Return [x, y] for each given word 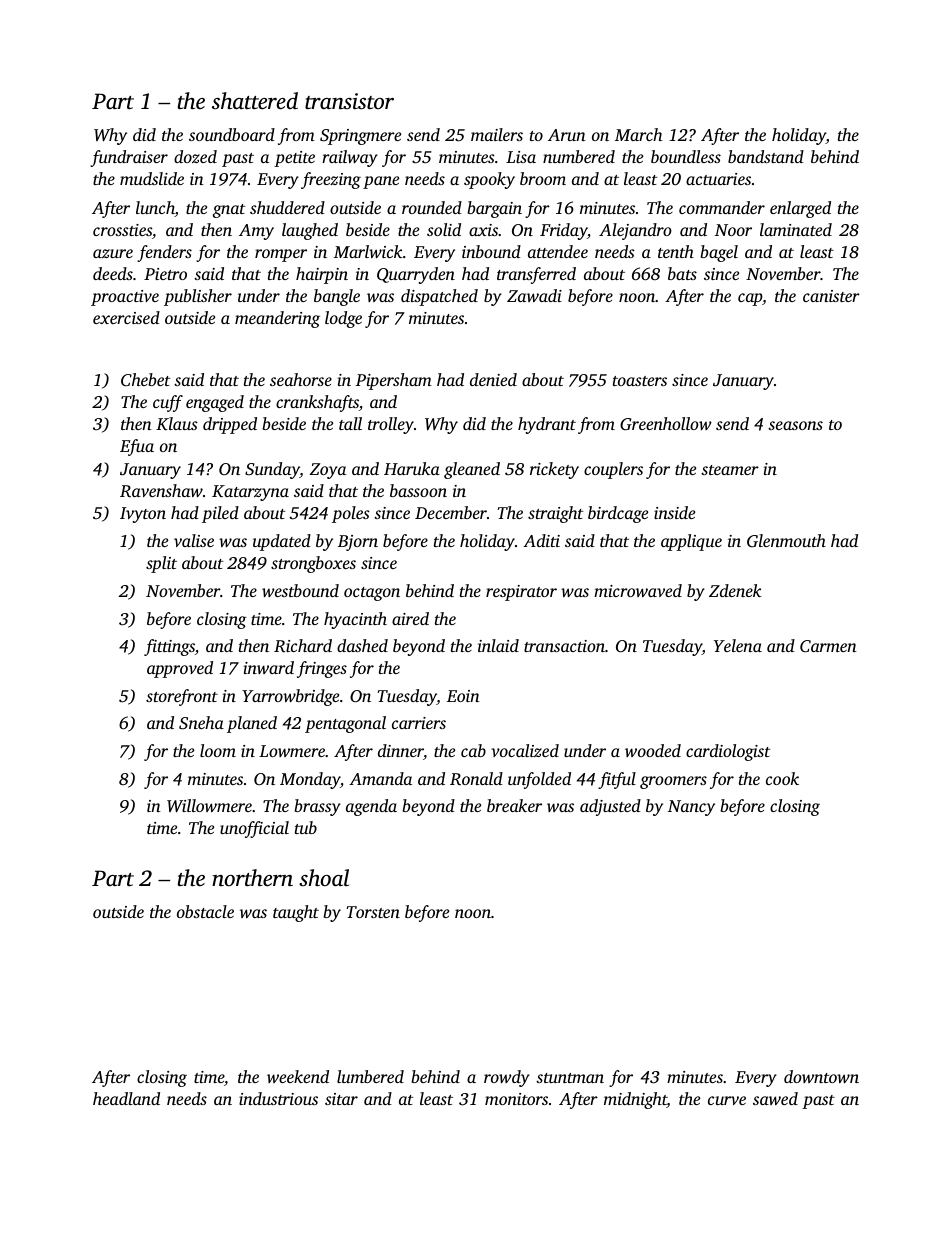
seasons [795, 425]
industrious [278, 1098]
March [638, 134]
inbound [491, 251]
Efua [137, 447]
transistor [349, 101]
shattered [255, 101]
